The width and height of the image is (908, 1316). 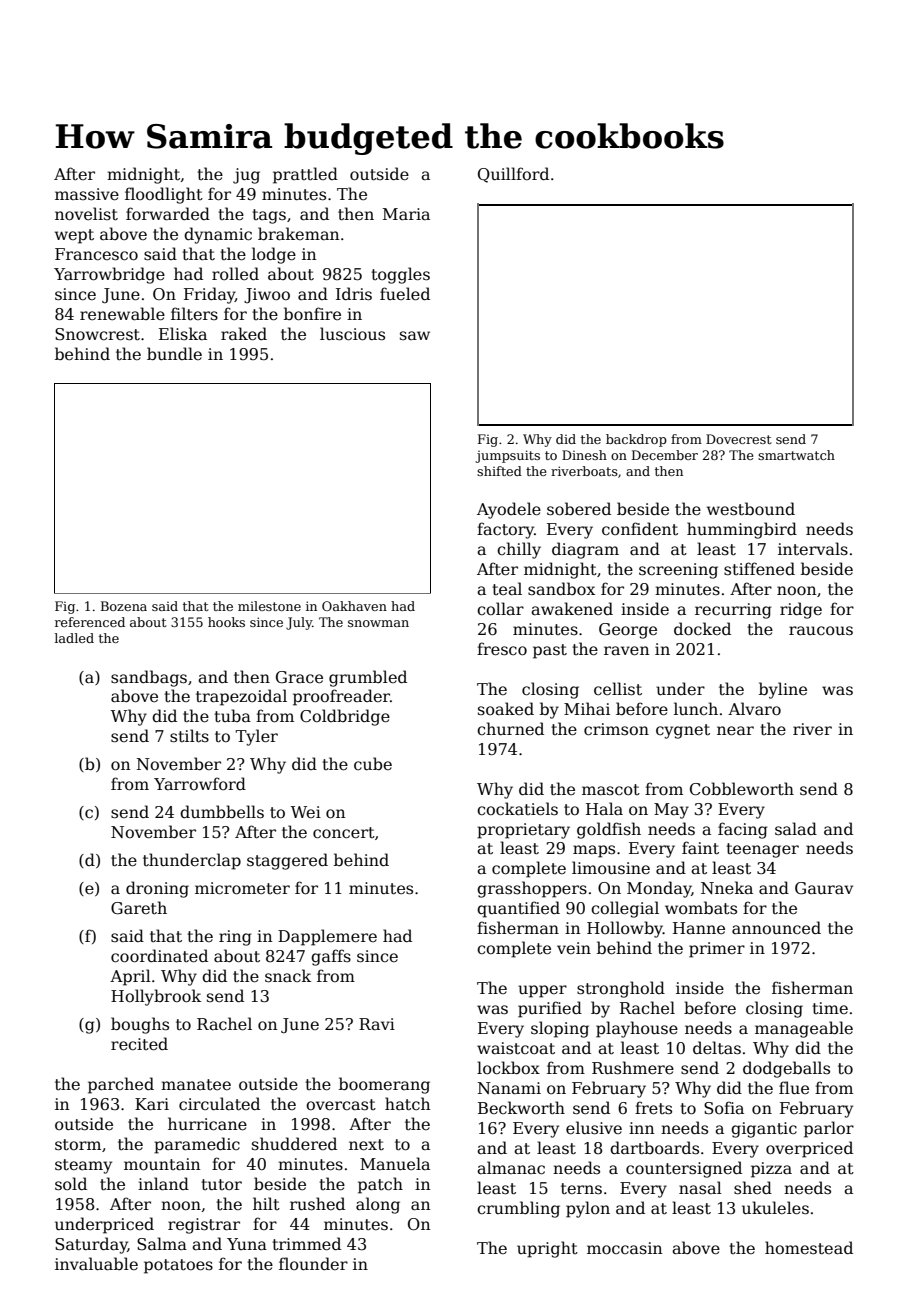 What do you see at coordinates (378, 1205) in the image?
I see `along` at bounding box center [378, 1205].
